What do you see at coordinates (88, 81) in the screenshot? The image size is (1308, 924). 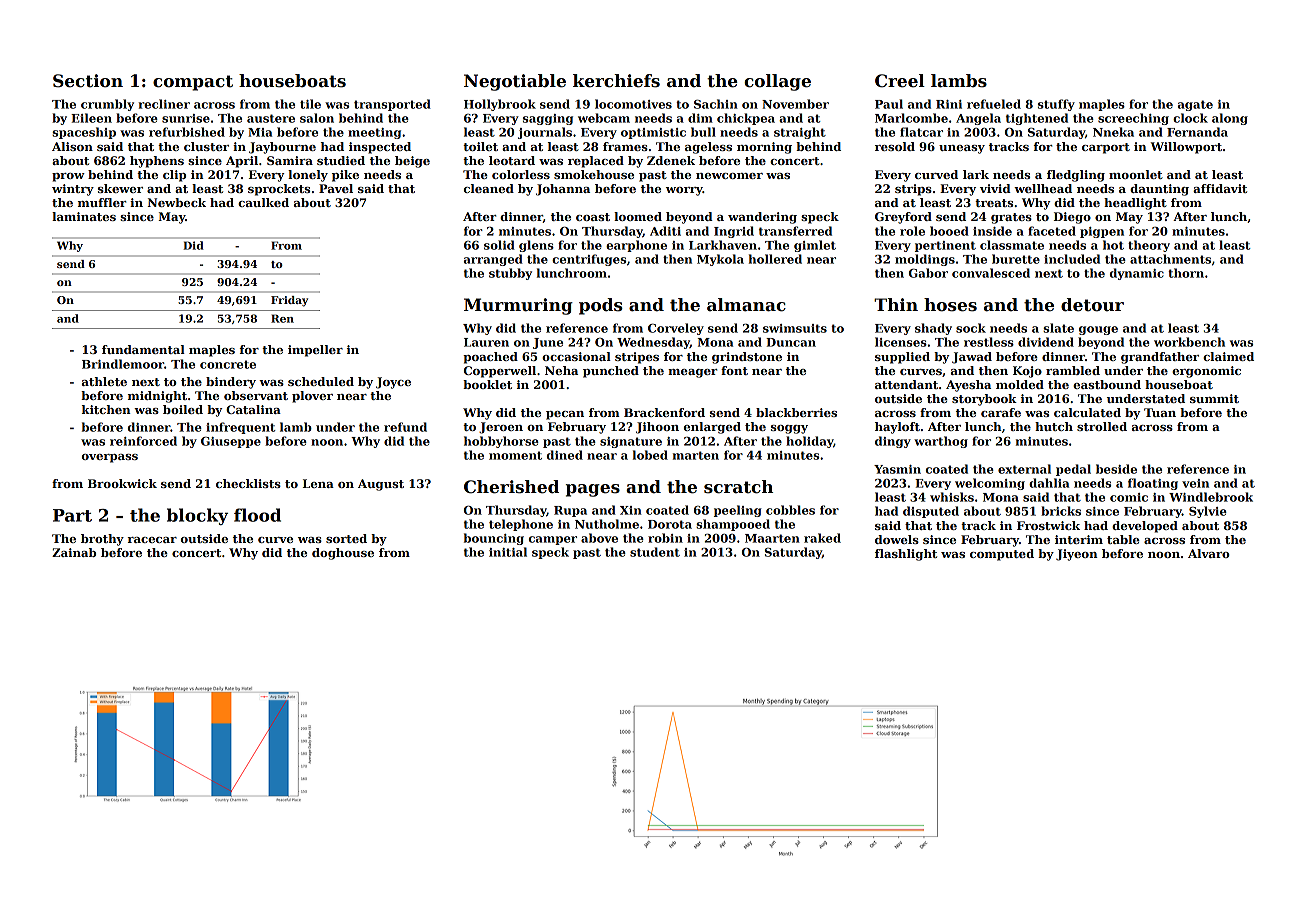 I see `Section` at bounding box center [88, 81].
